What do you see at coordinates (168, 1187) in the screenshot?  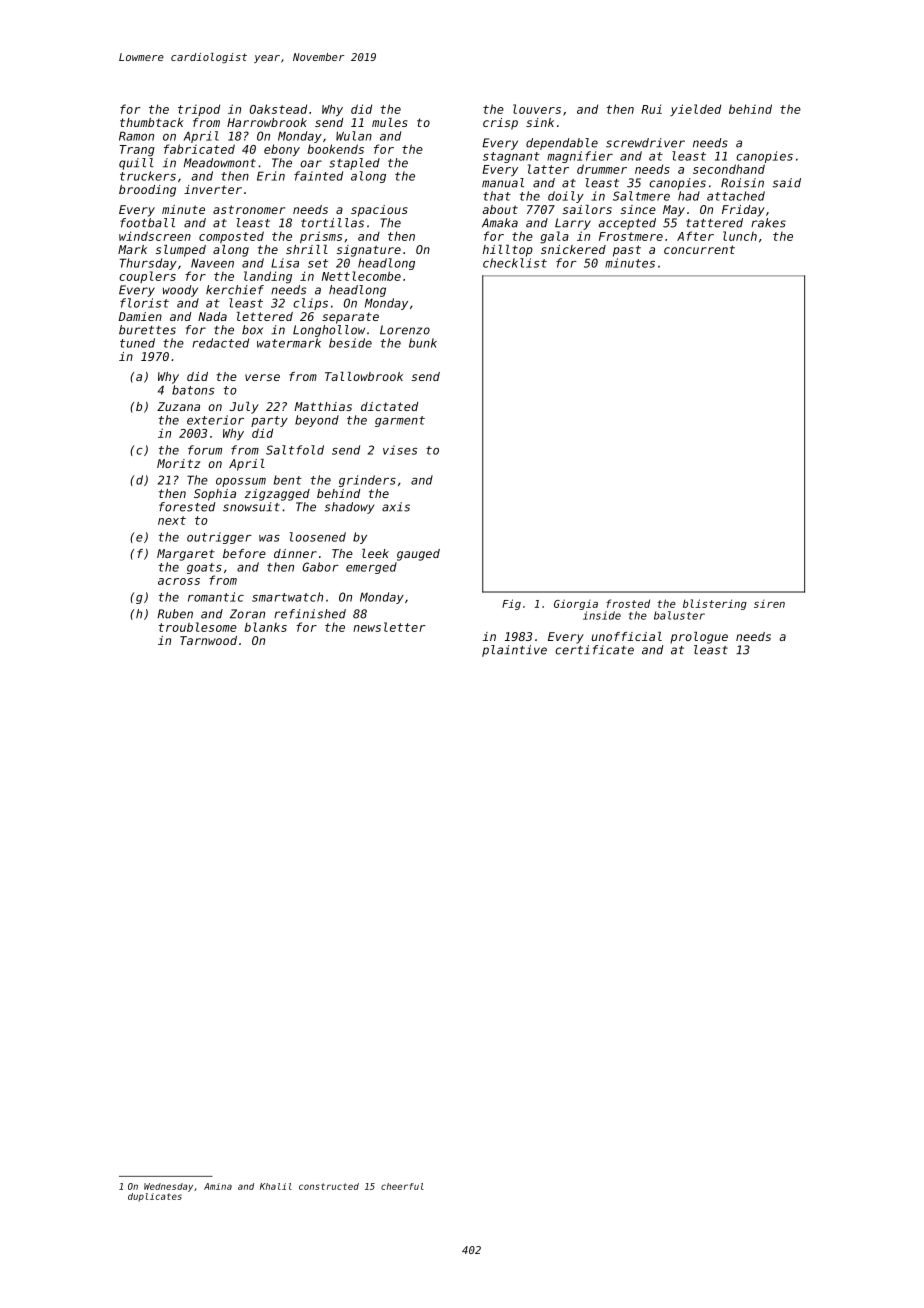 I see `Wednesday` at bounding box center [168, 1187].
